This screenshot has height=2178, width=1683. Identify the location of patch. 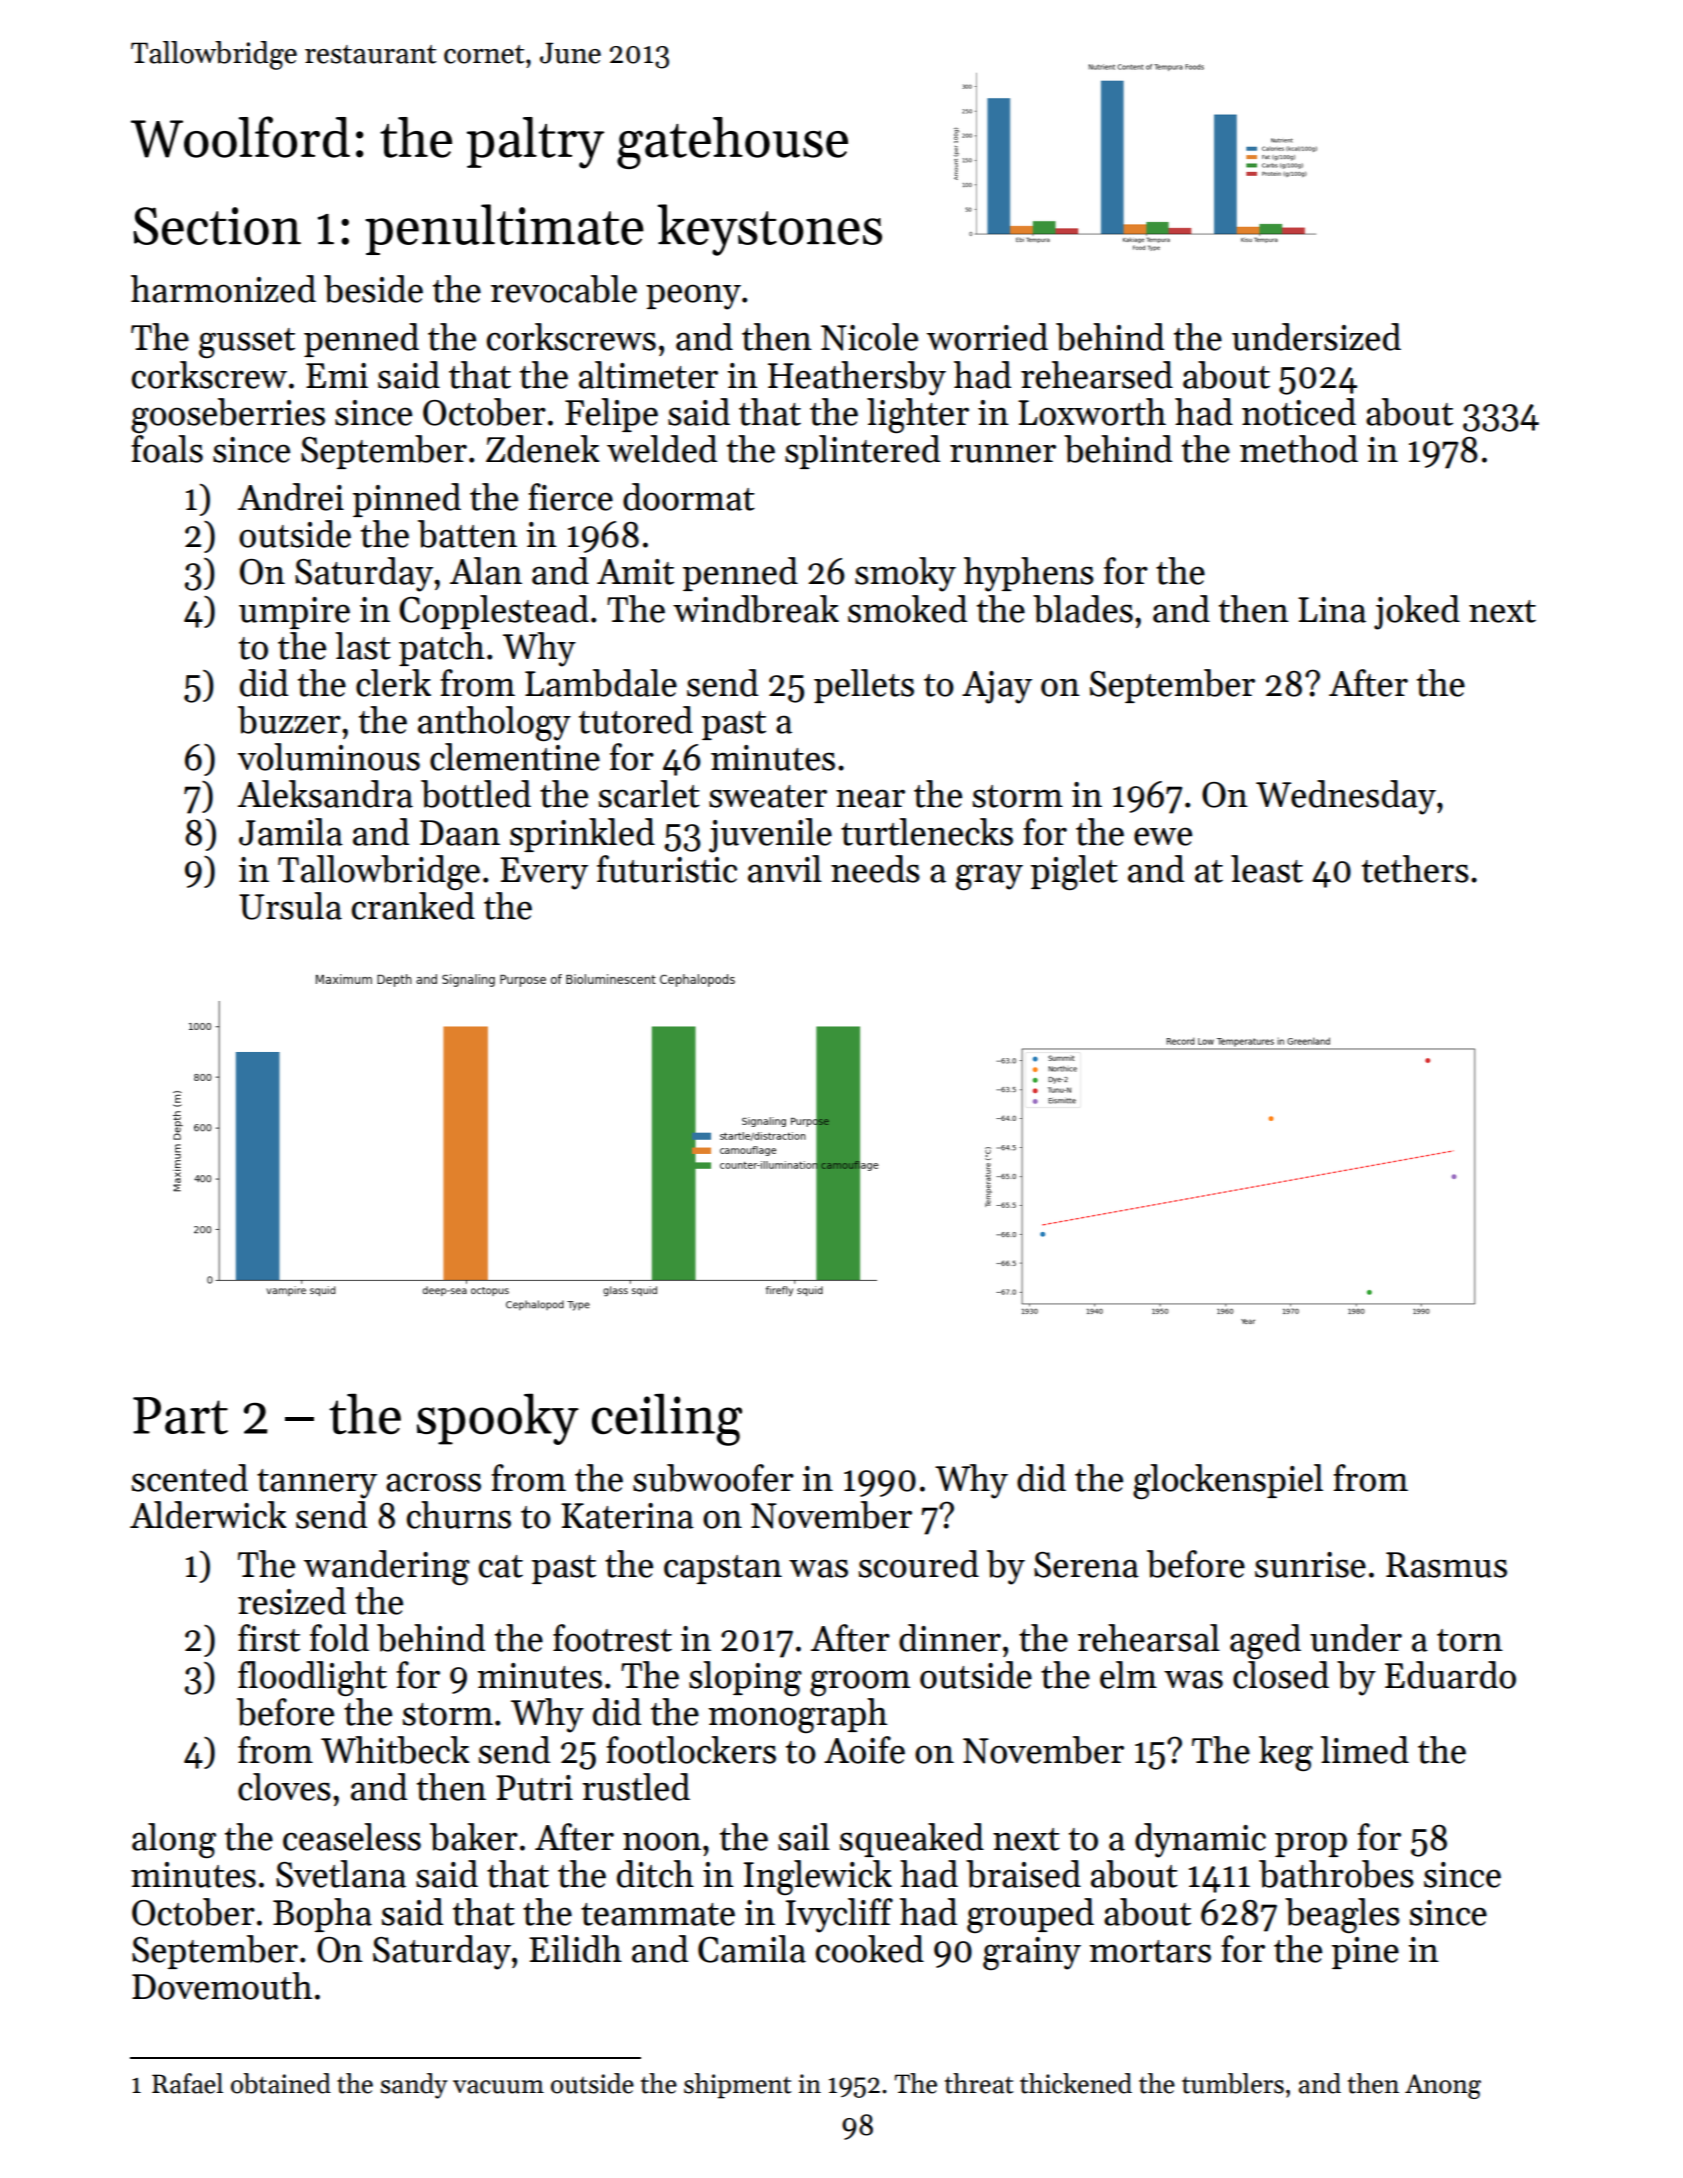
(442, 649).
